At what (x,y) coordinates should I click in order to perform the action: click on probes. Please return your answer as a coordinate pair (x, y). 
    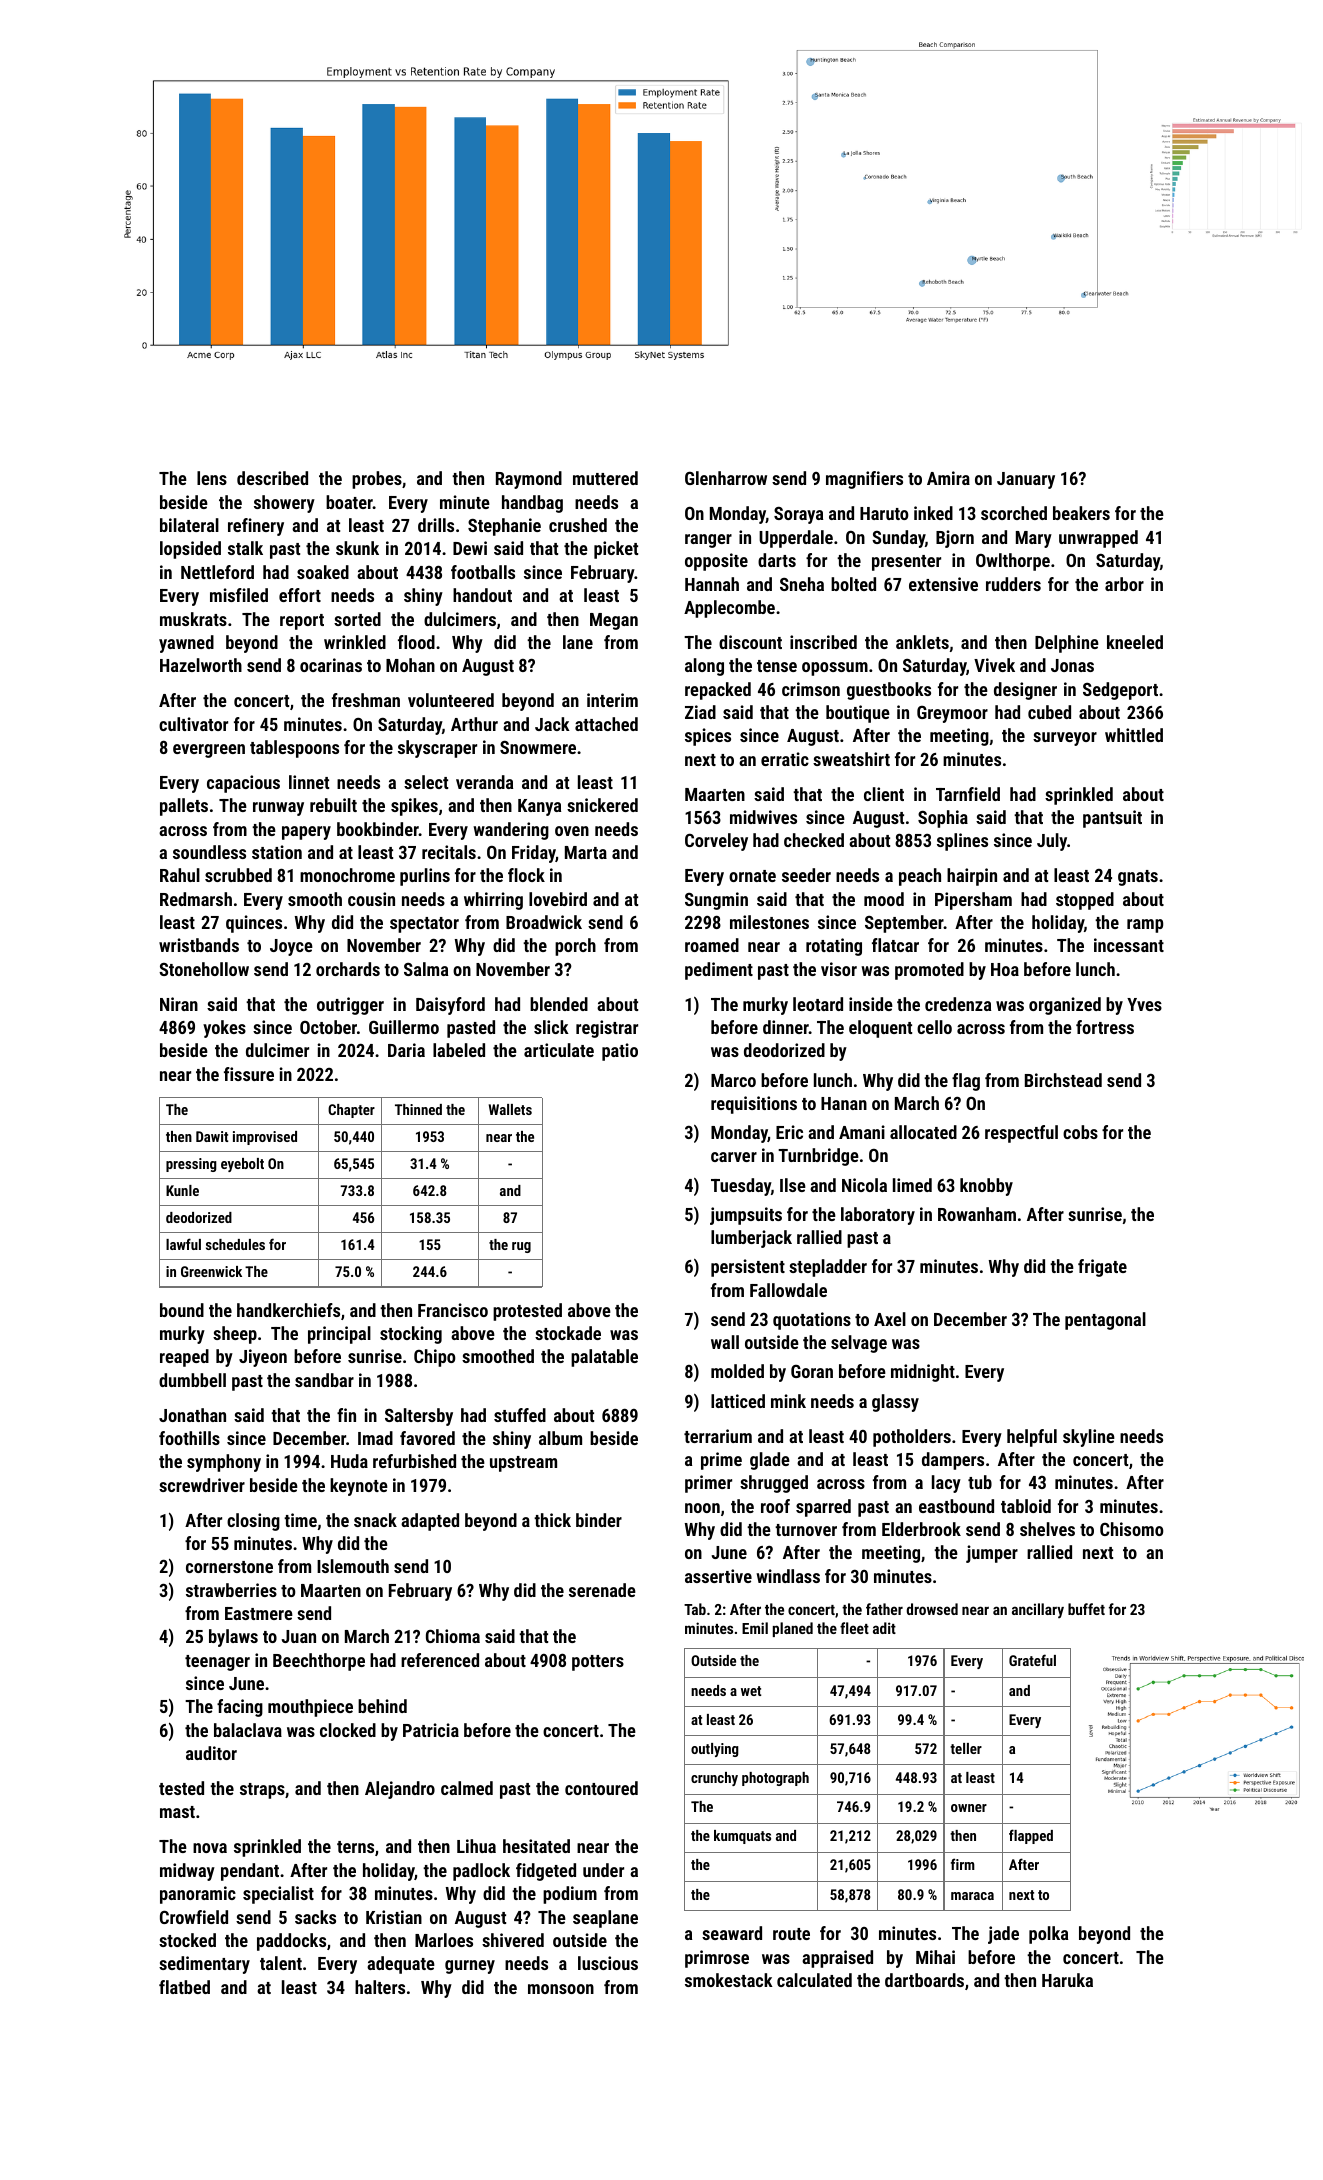
    Looking at the image, I should click on (377, 480).
